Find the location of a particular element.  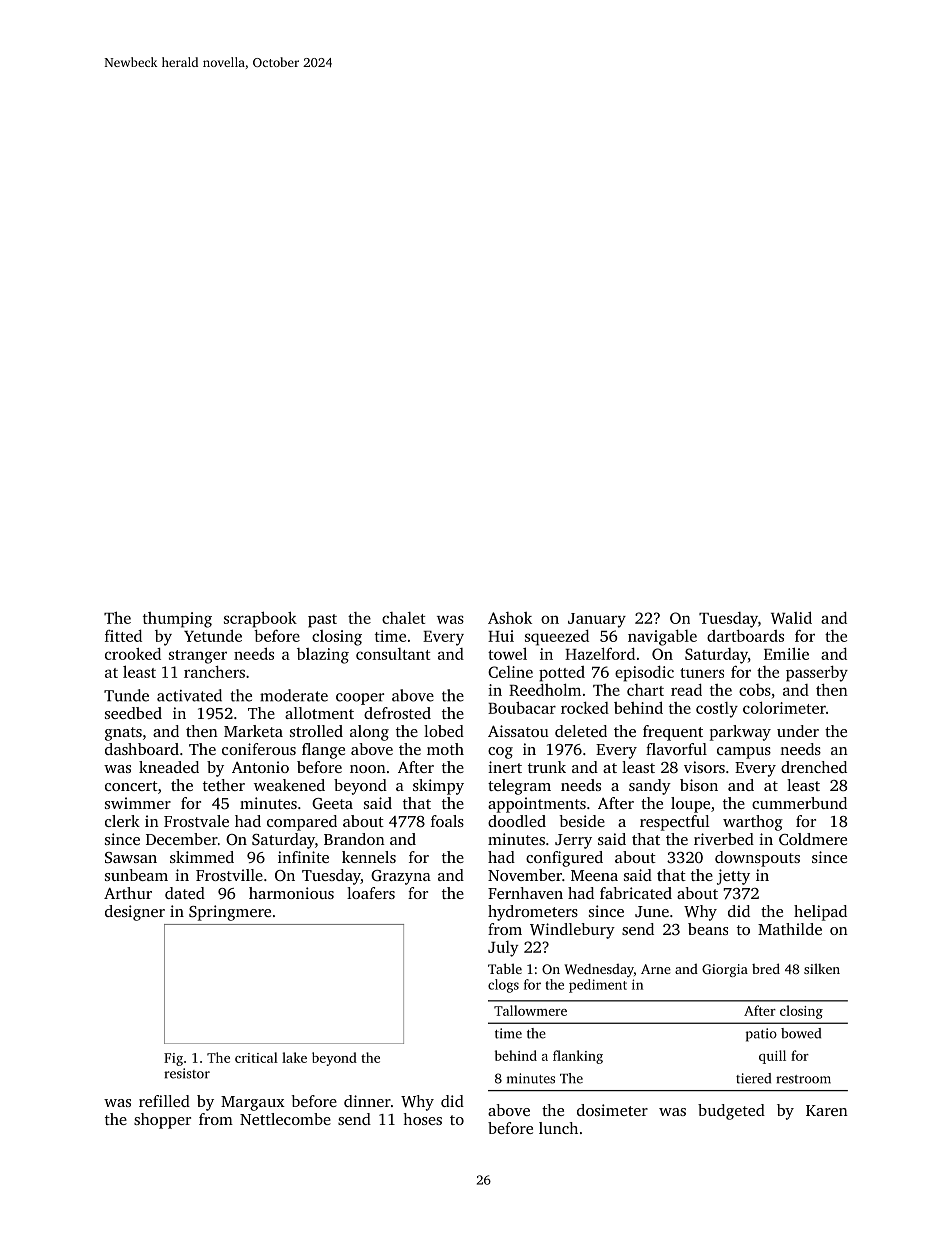

cummerbund is located at coordinates (799, 803).
